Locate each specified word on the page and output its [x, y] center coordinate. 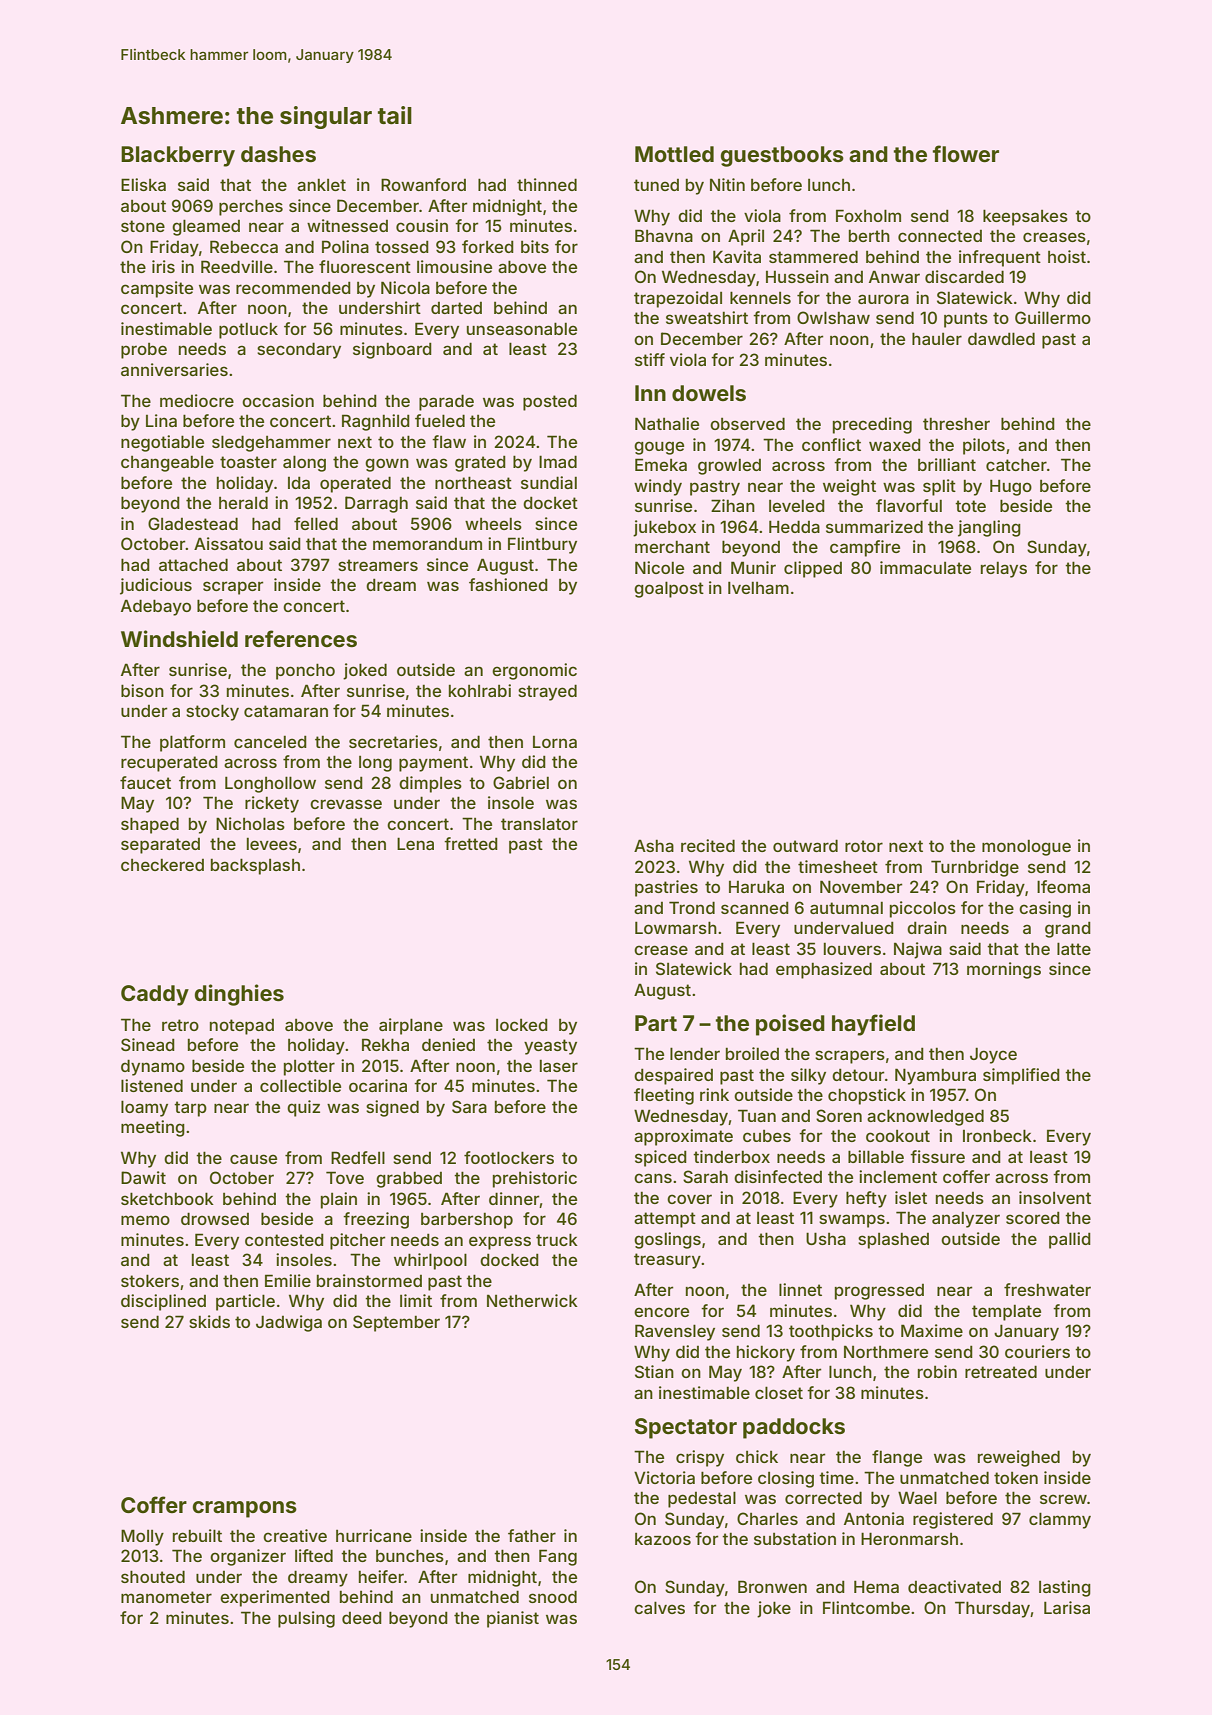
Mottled [674, 154]
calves [659, 1607]
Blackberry [178, 156]
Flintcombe [866, 1607]
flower [966, 153]
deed [362, 1618]
